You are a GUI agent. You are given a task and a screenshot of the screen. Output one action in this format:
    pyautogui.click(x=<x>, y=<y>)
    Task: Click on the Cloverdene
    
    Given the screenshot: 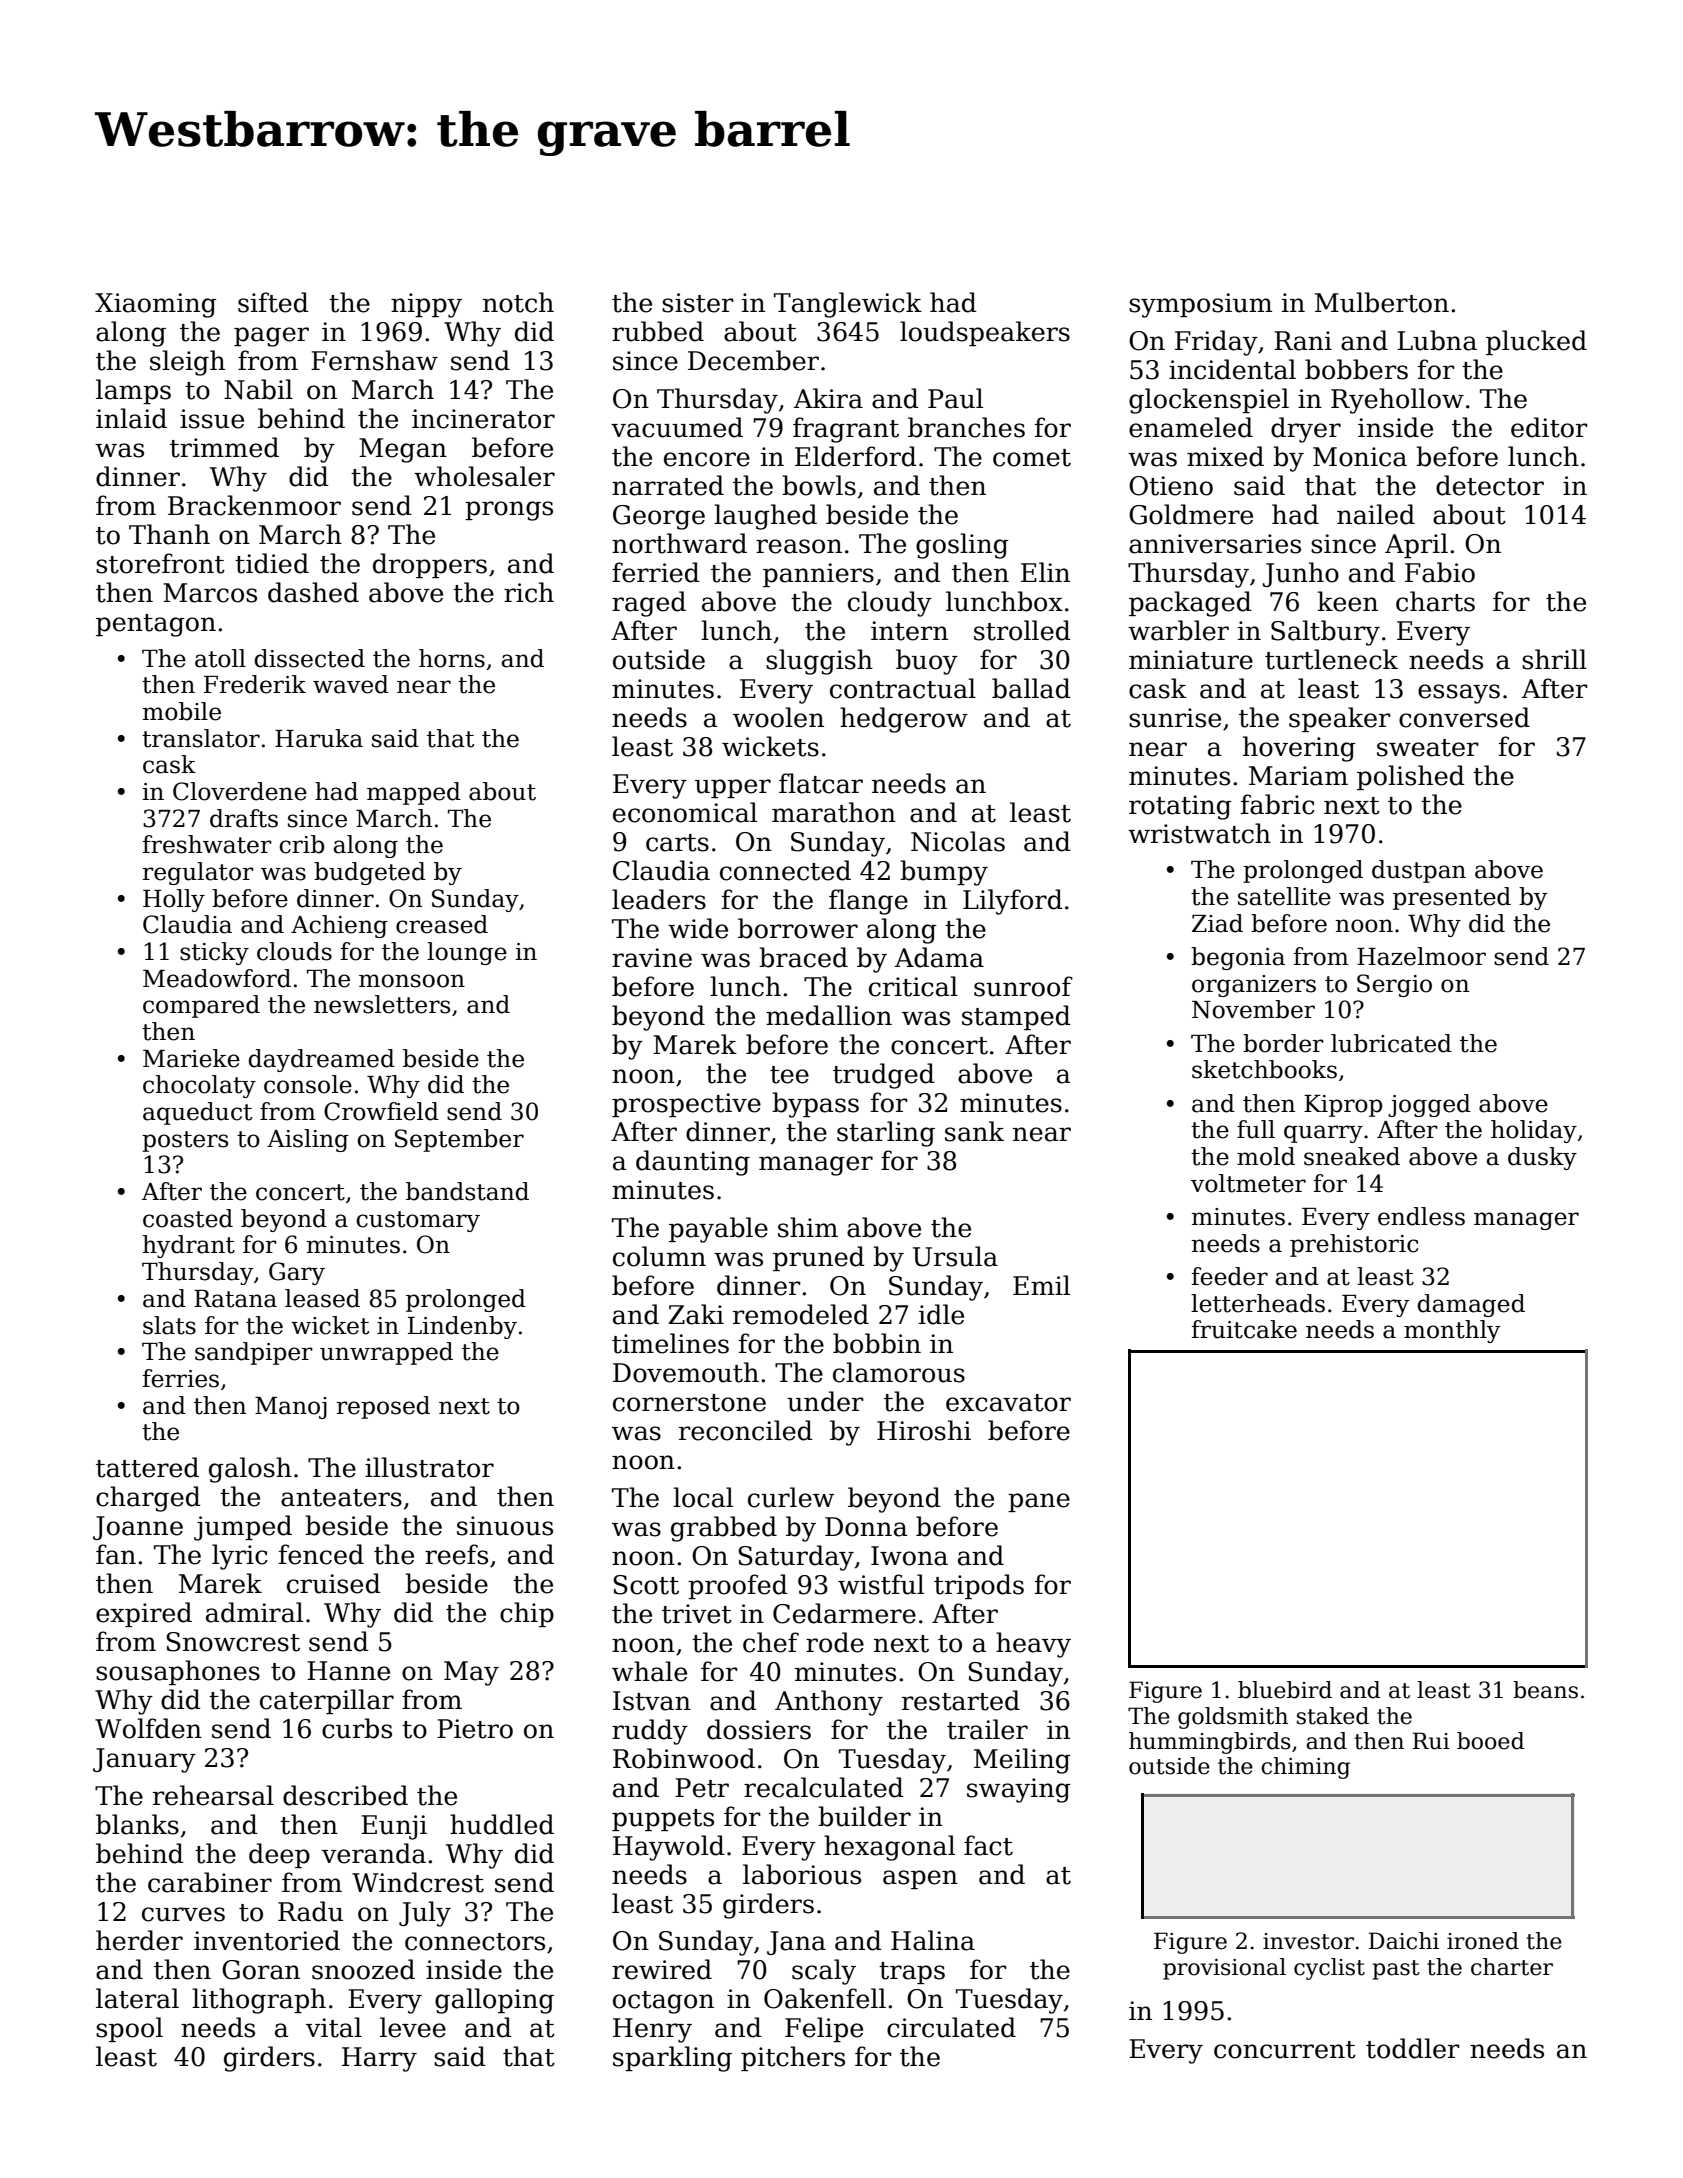 What is the action you would take?
    pyautogui.click(x=240, y=791)
